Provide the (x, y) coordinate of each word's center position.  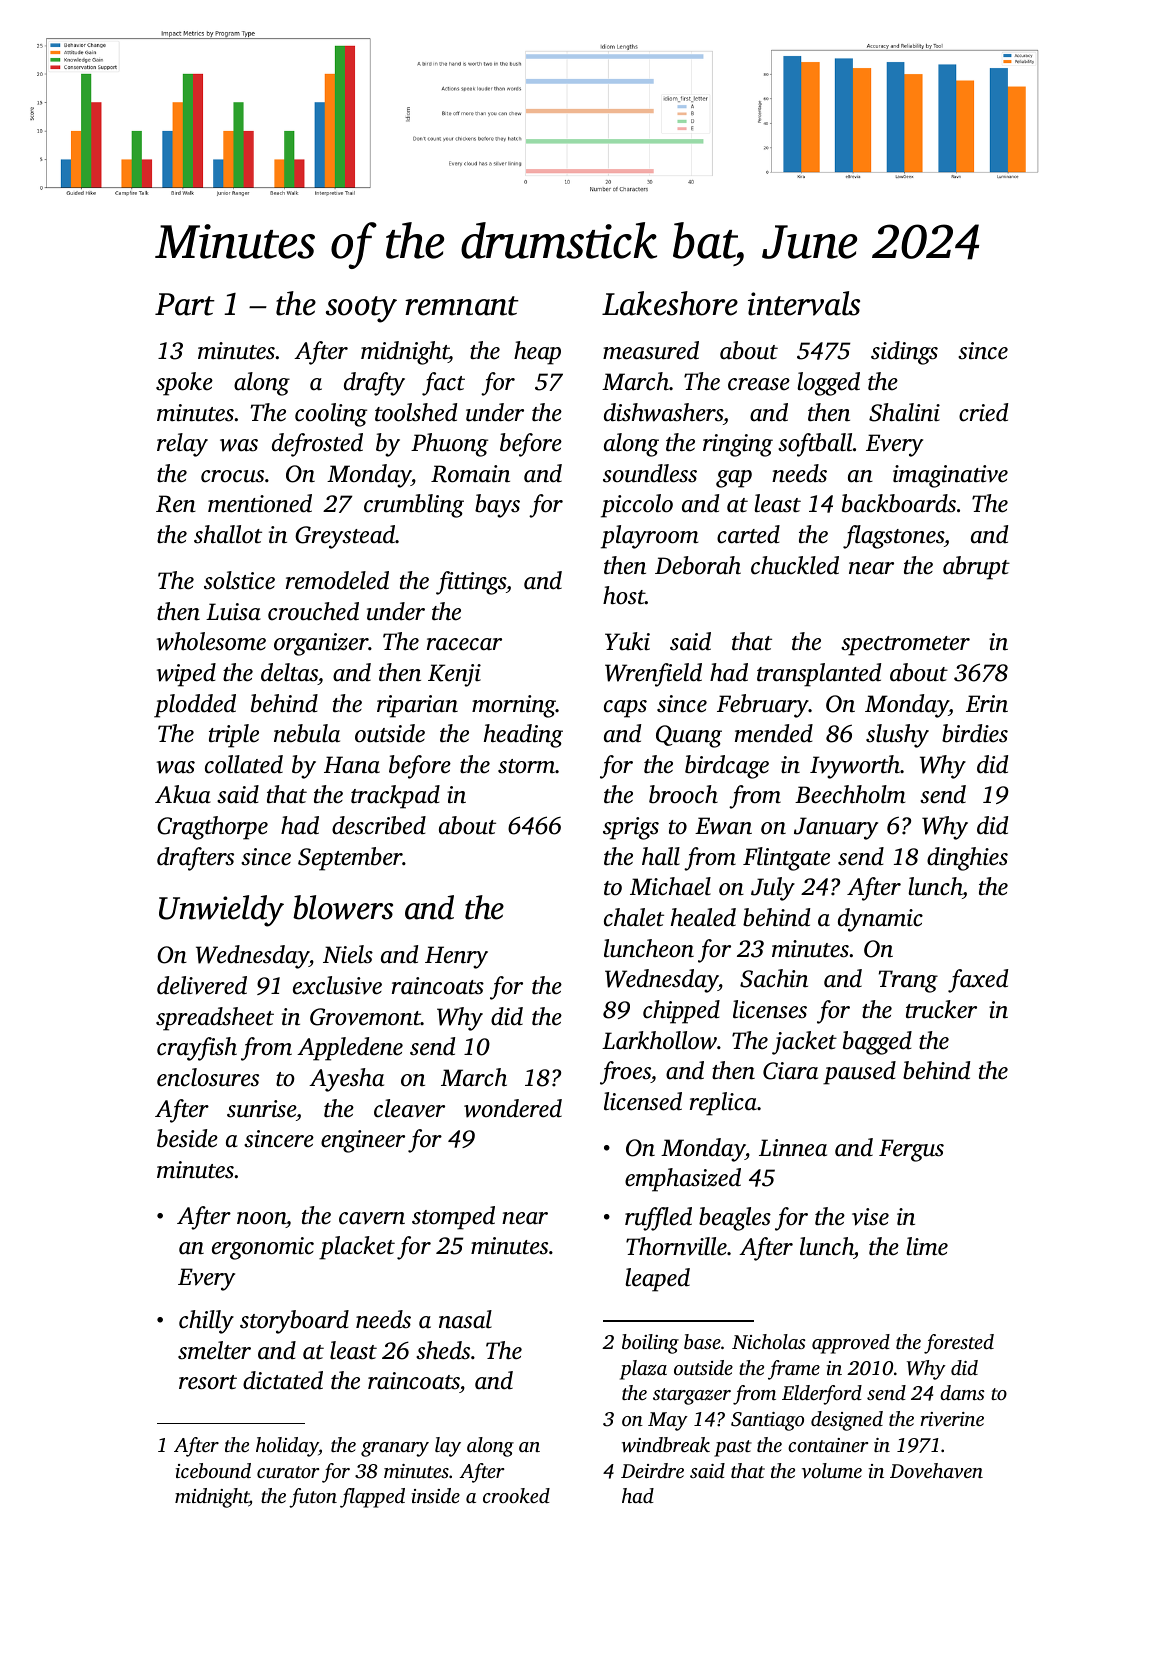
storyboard (294, 1322)
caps (625, 709)
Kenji (454, 675)
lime (927, 1246)
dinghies (967, 859)
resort (208, 1382)
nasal (465, 1319)
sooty (361, 309)
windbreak (666, 1444)
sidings (904, 353)
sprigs (631, 828)
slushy (897, 736)
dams (962, 1392)
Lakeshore (670, 303)
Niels (348, 954)
